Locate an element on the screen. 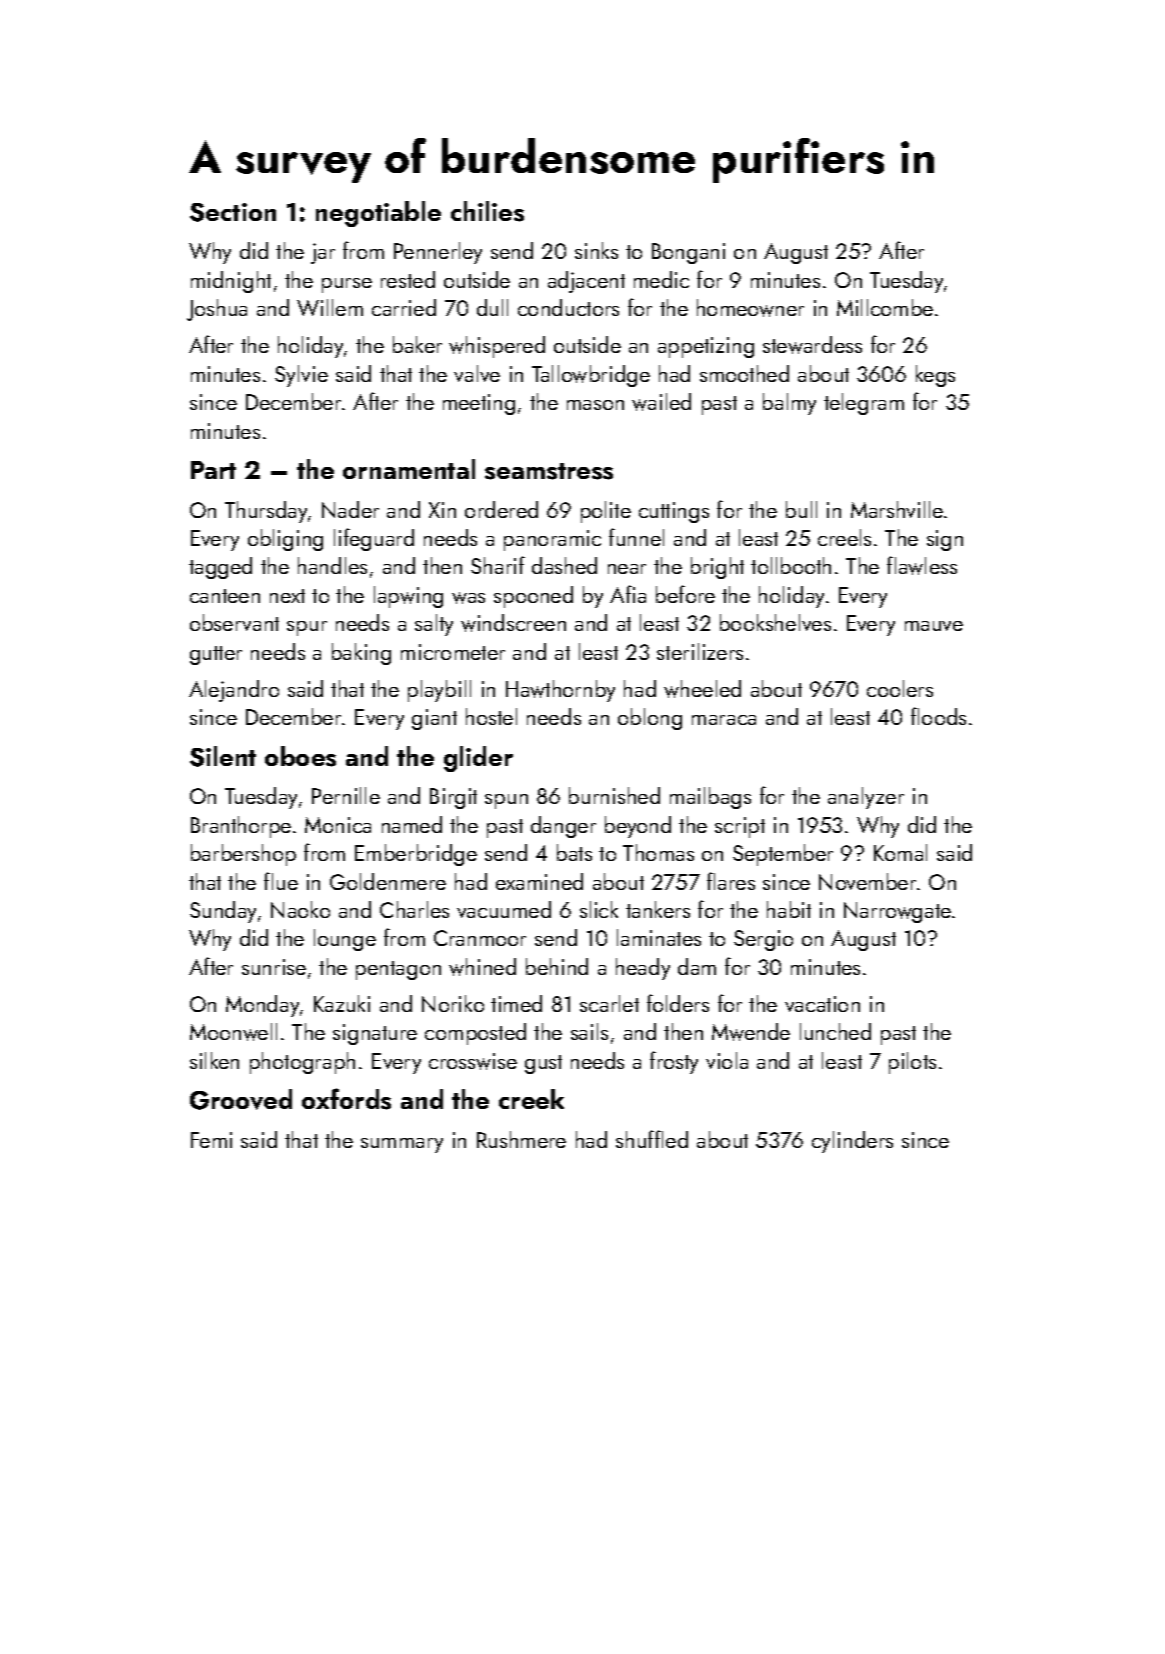 Image resolution: width=1165 pixels, height=1654 pixels. cylinders is located at coordinates (852, 1142).
